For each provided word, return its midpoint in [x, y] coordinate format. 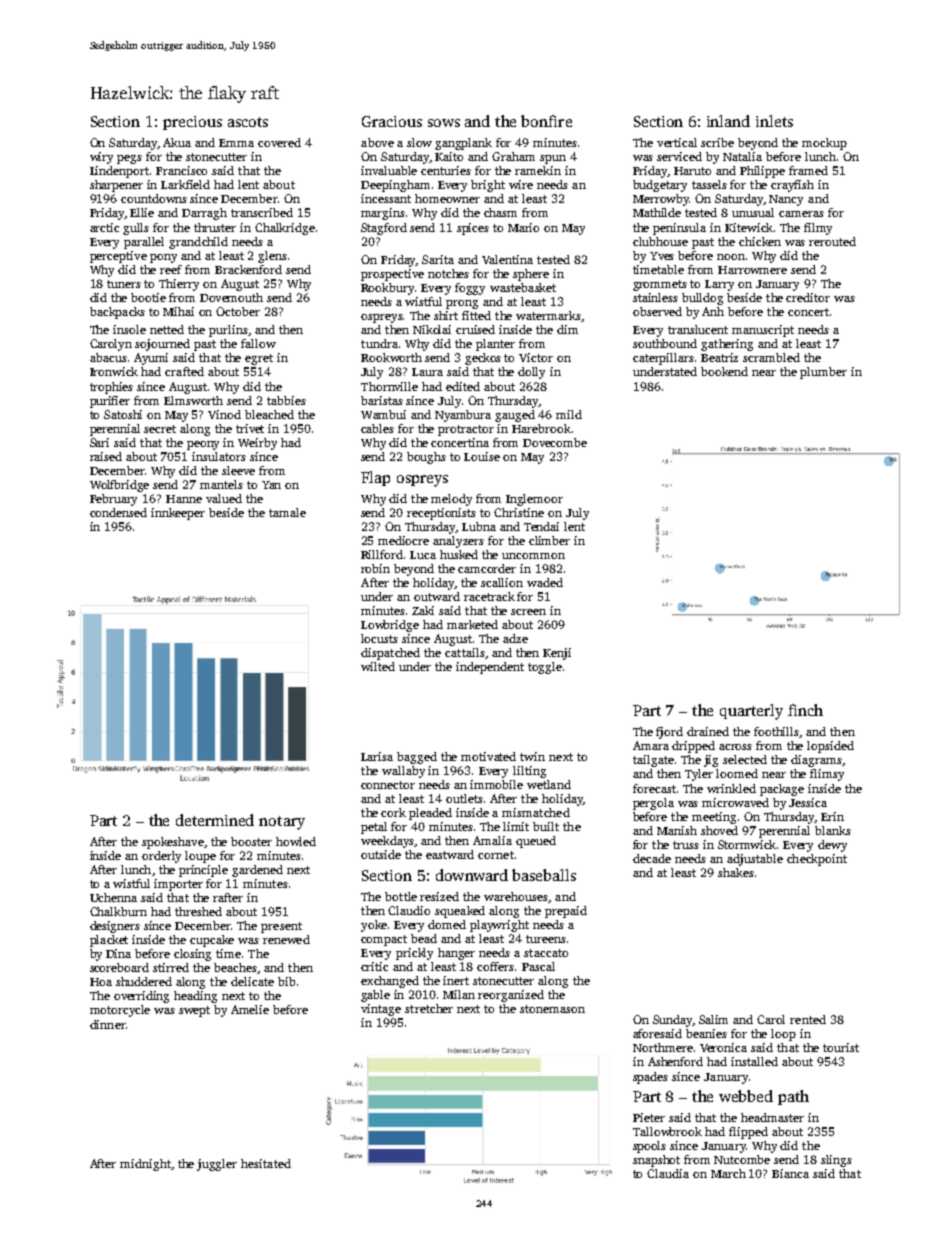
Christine [519, 512]
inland [728, 121]
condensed [118, 512]
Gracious [392, 121]
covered [279, 142]
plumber [823, 373]
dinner [107, 1024]
